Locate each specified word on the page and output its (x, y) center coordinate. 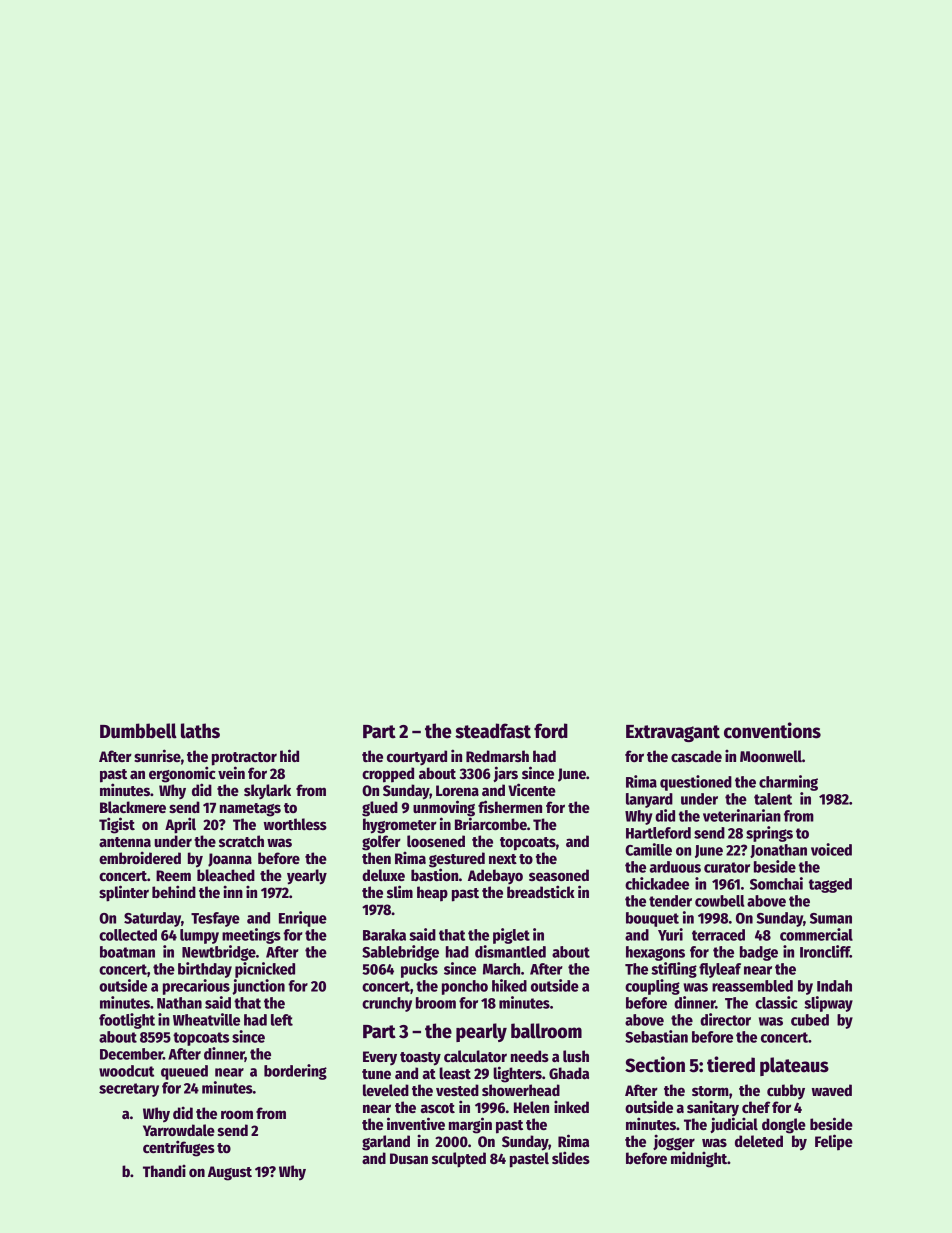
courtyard (417, 758)
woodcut (126, 1071)
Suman (831, 918)
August (230, 1173)
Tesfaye (215, 919)
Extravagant (673, 733)
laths (200, 731)
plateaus (794, 1066)
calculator (475, 1056)
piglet (511, 936)
